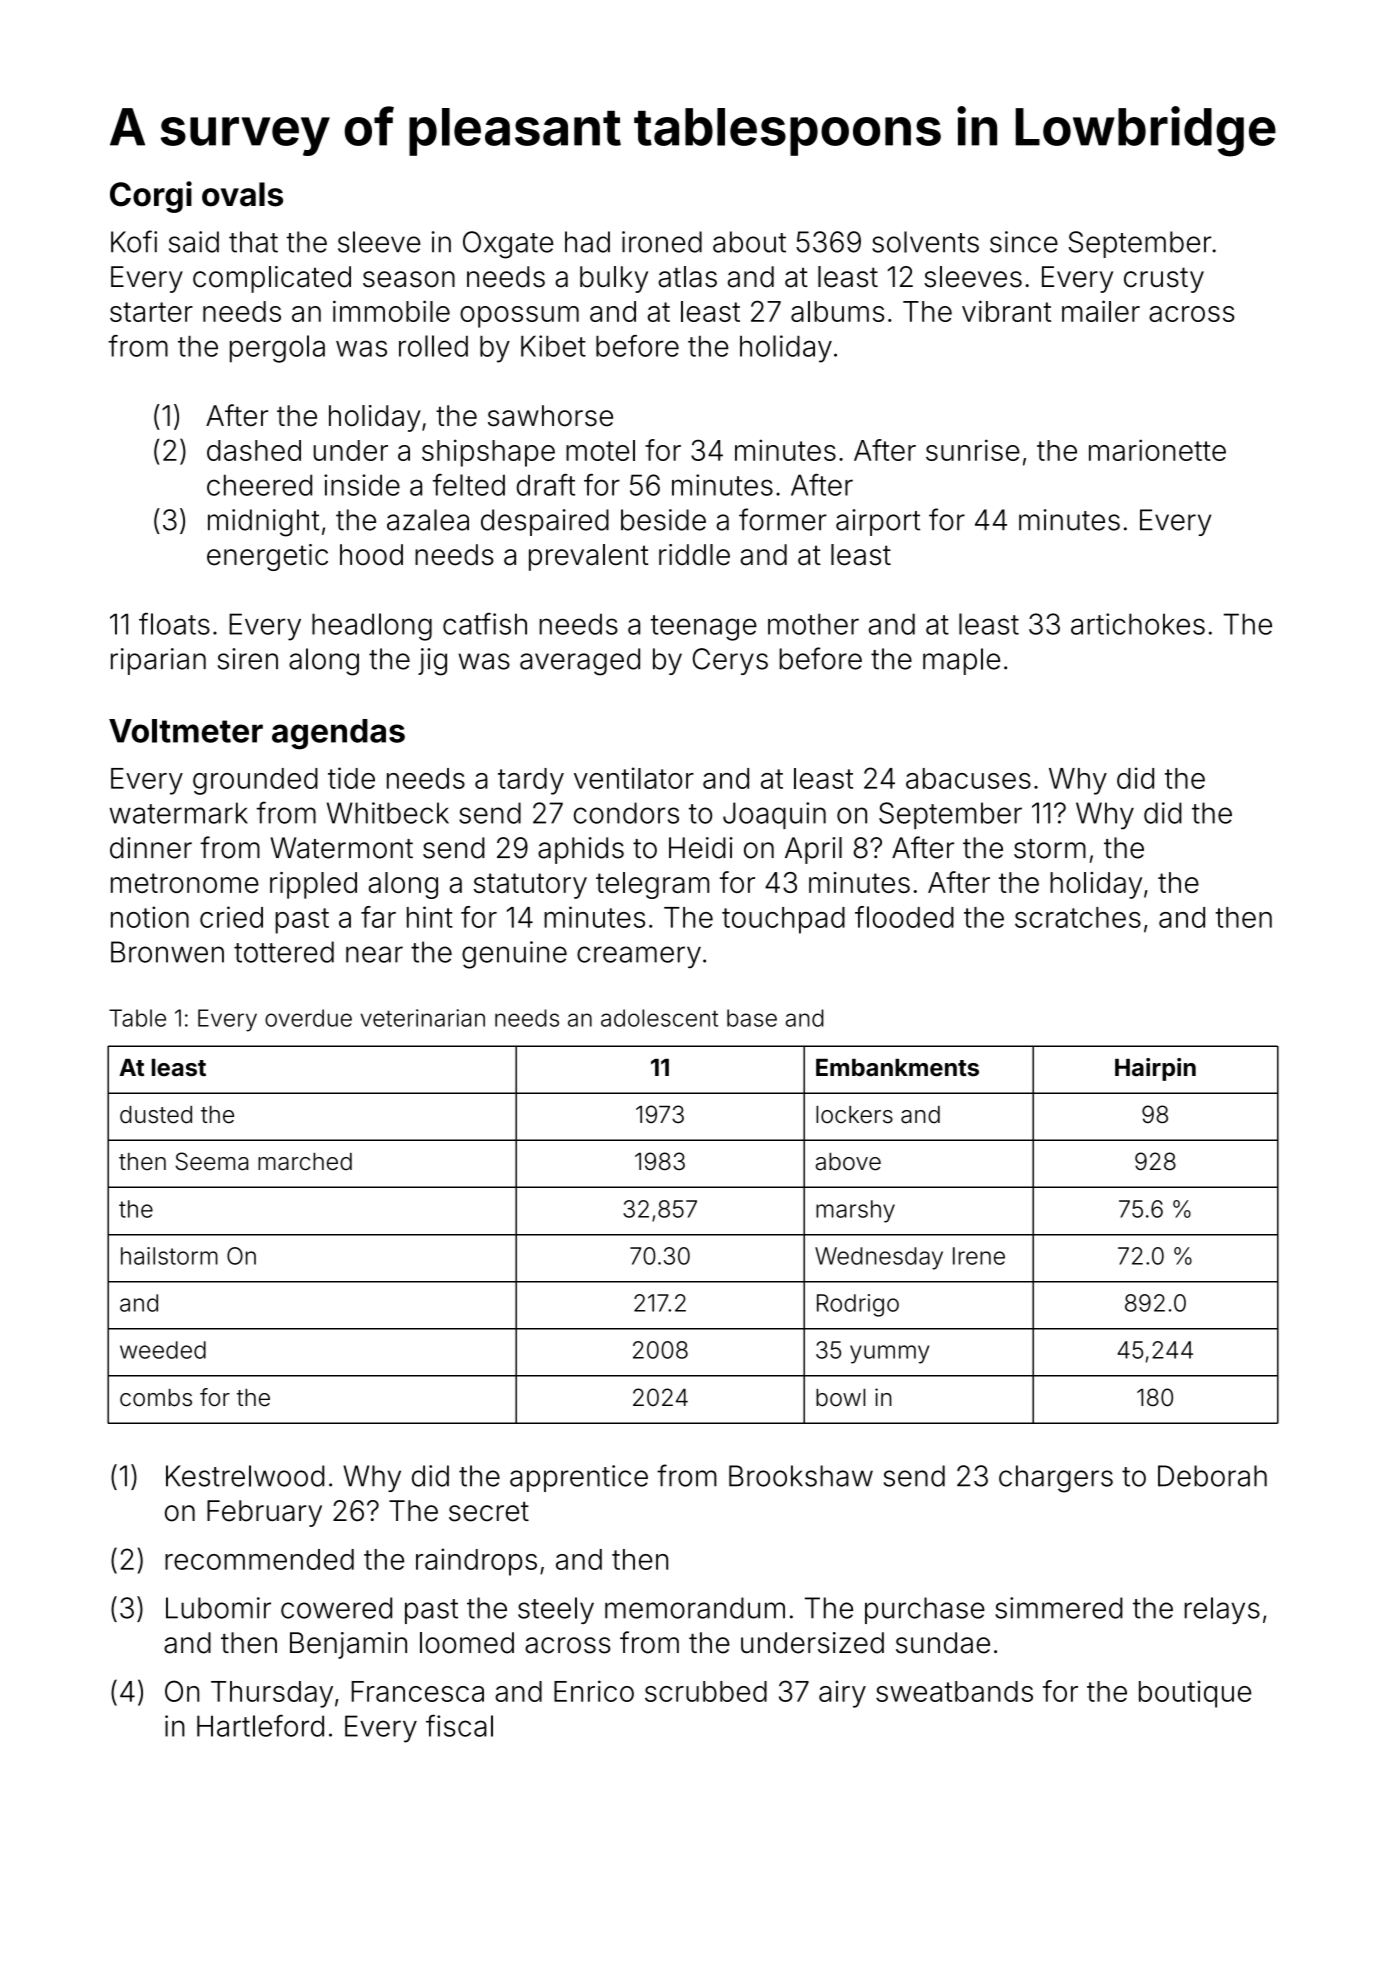 Image resolution: width=1386 pixels, height=1969 pixels. I want to click on since, so click(1024, 242).
